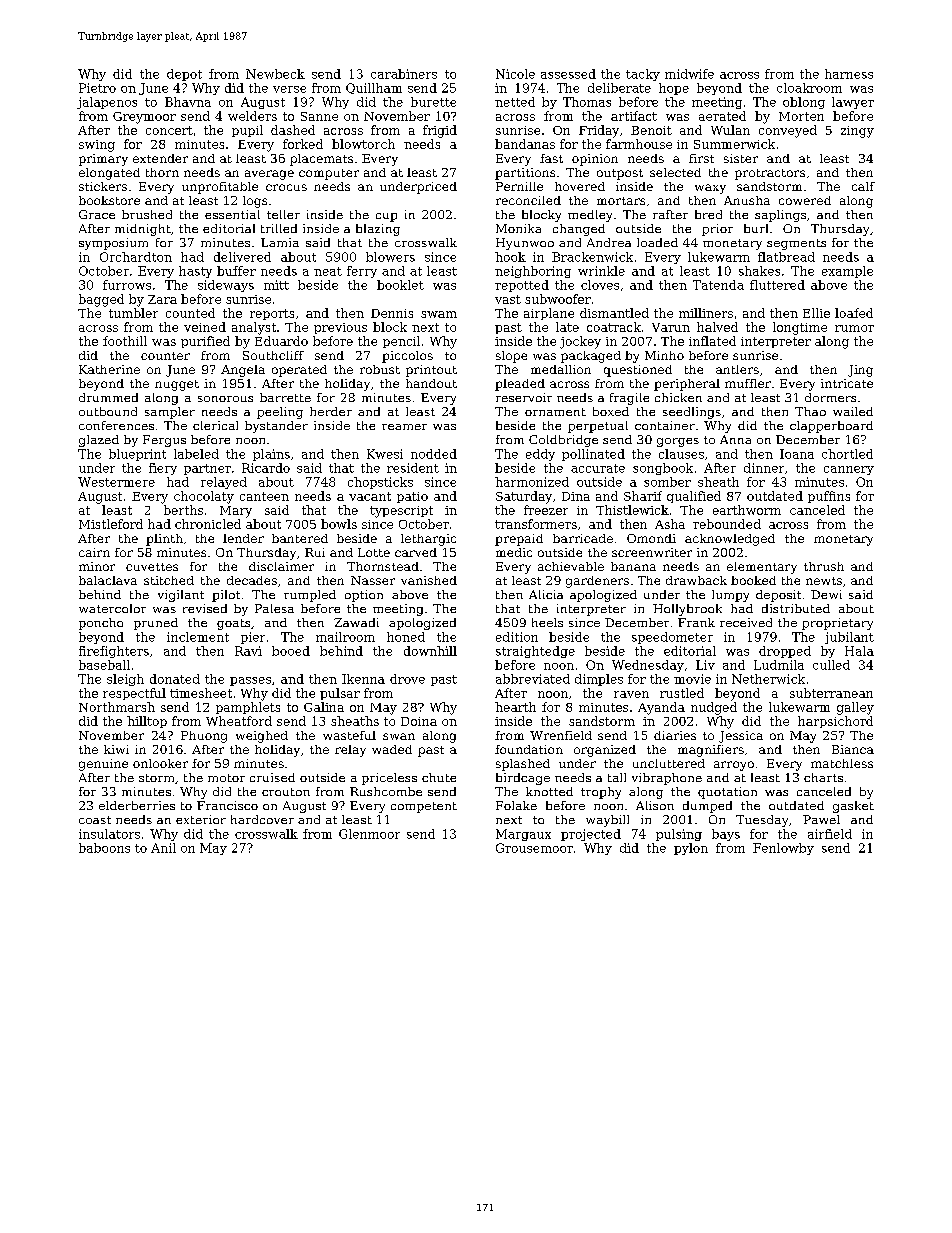 This screenshot has height=1233, width=952. I want to click on chute, so click(439, 777).
